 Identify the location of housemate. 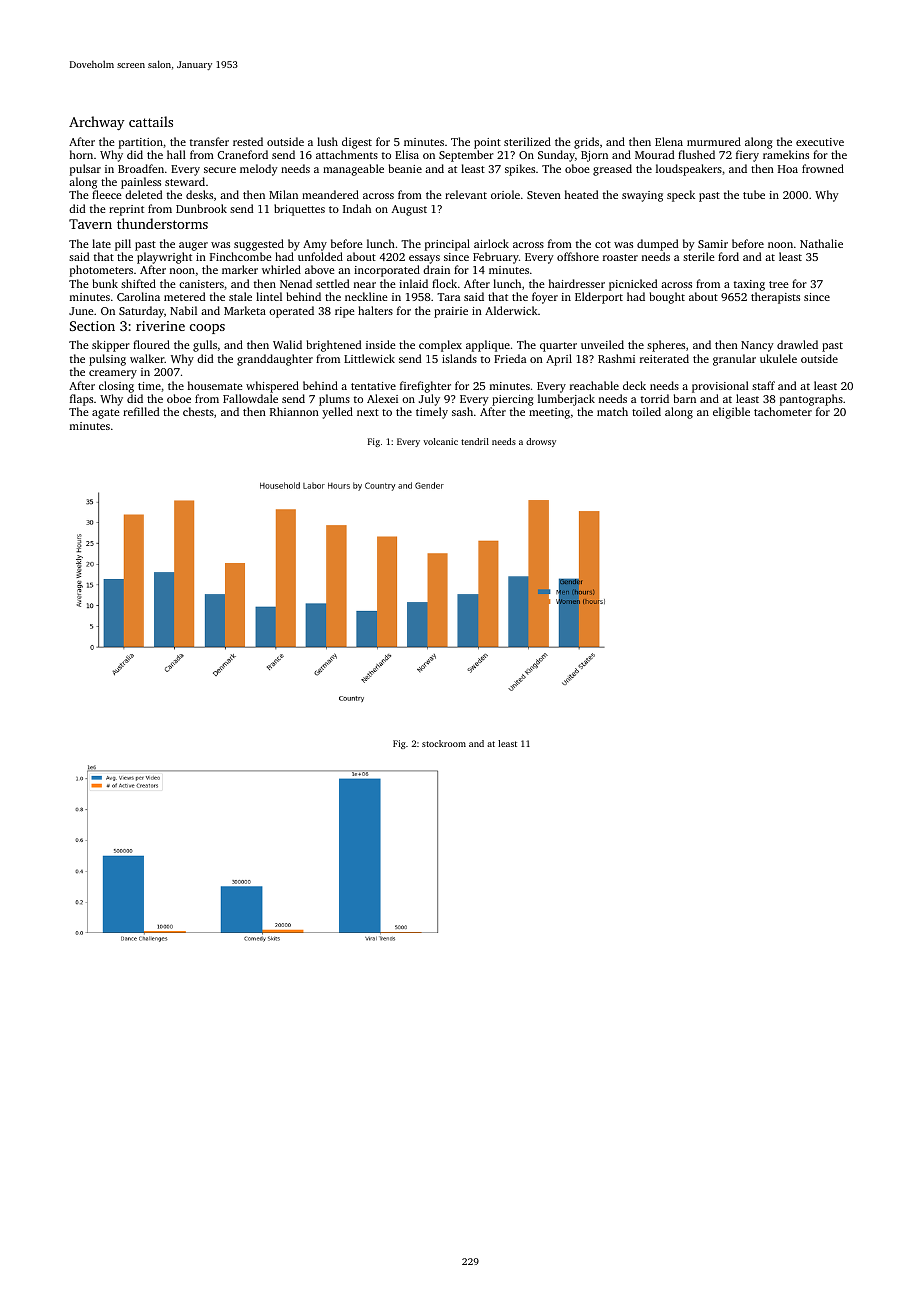
(215, 385).
